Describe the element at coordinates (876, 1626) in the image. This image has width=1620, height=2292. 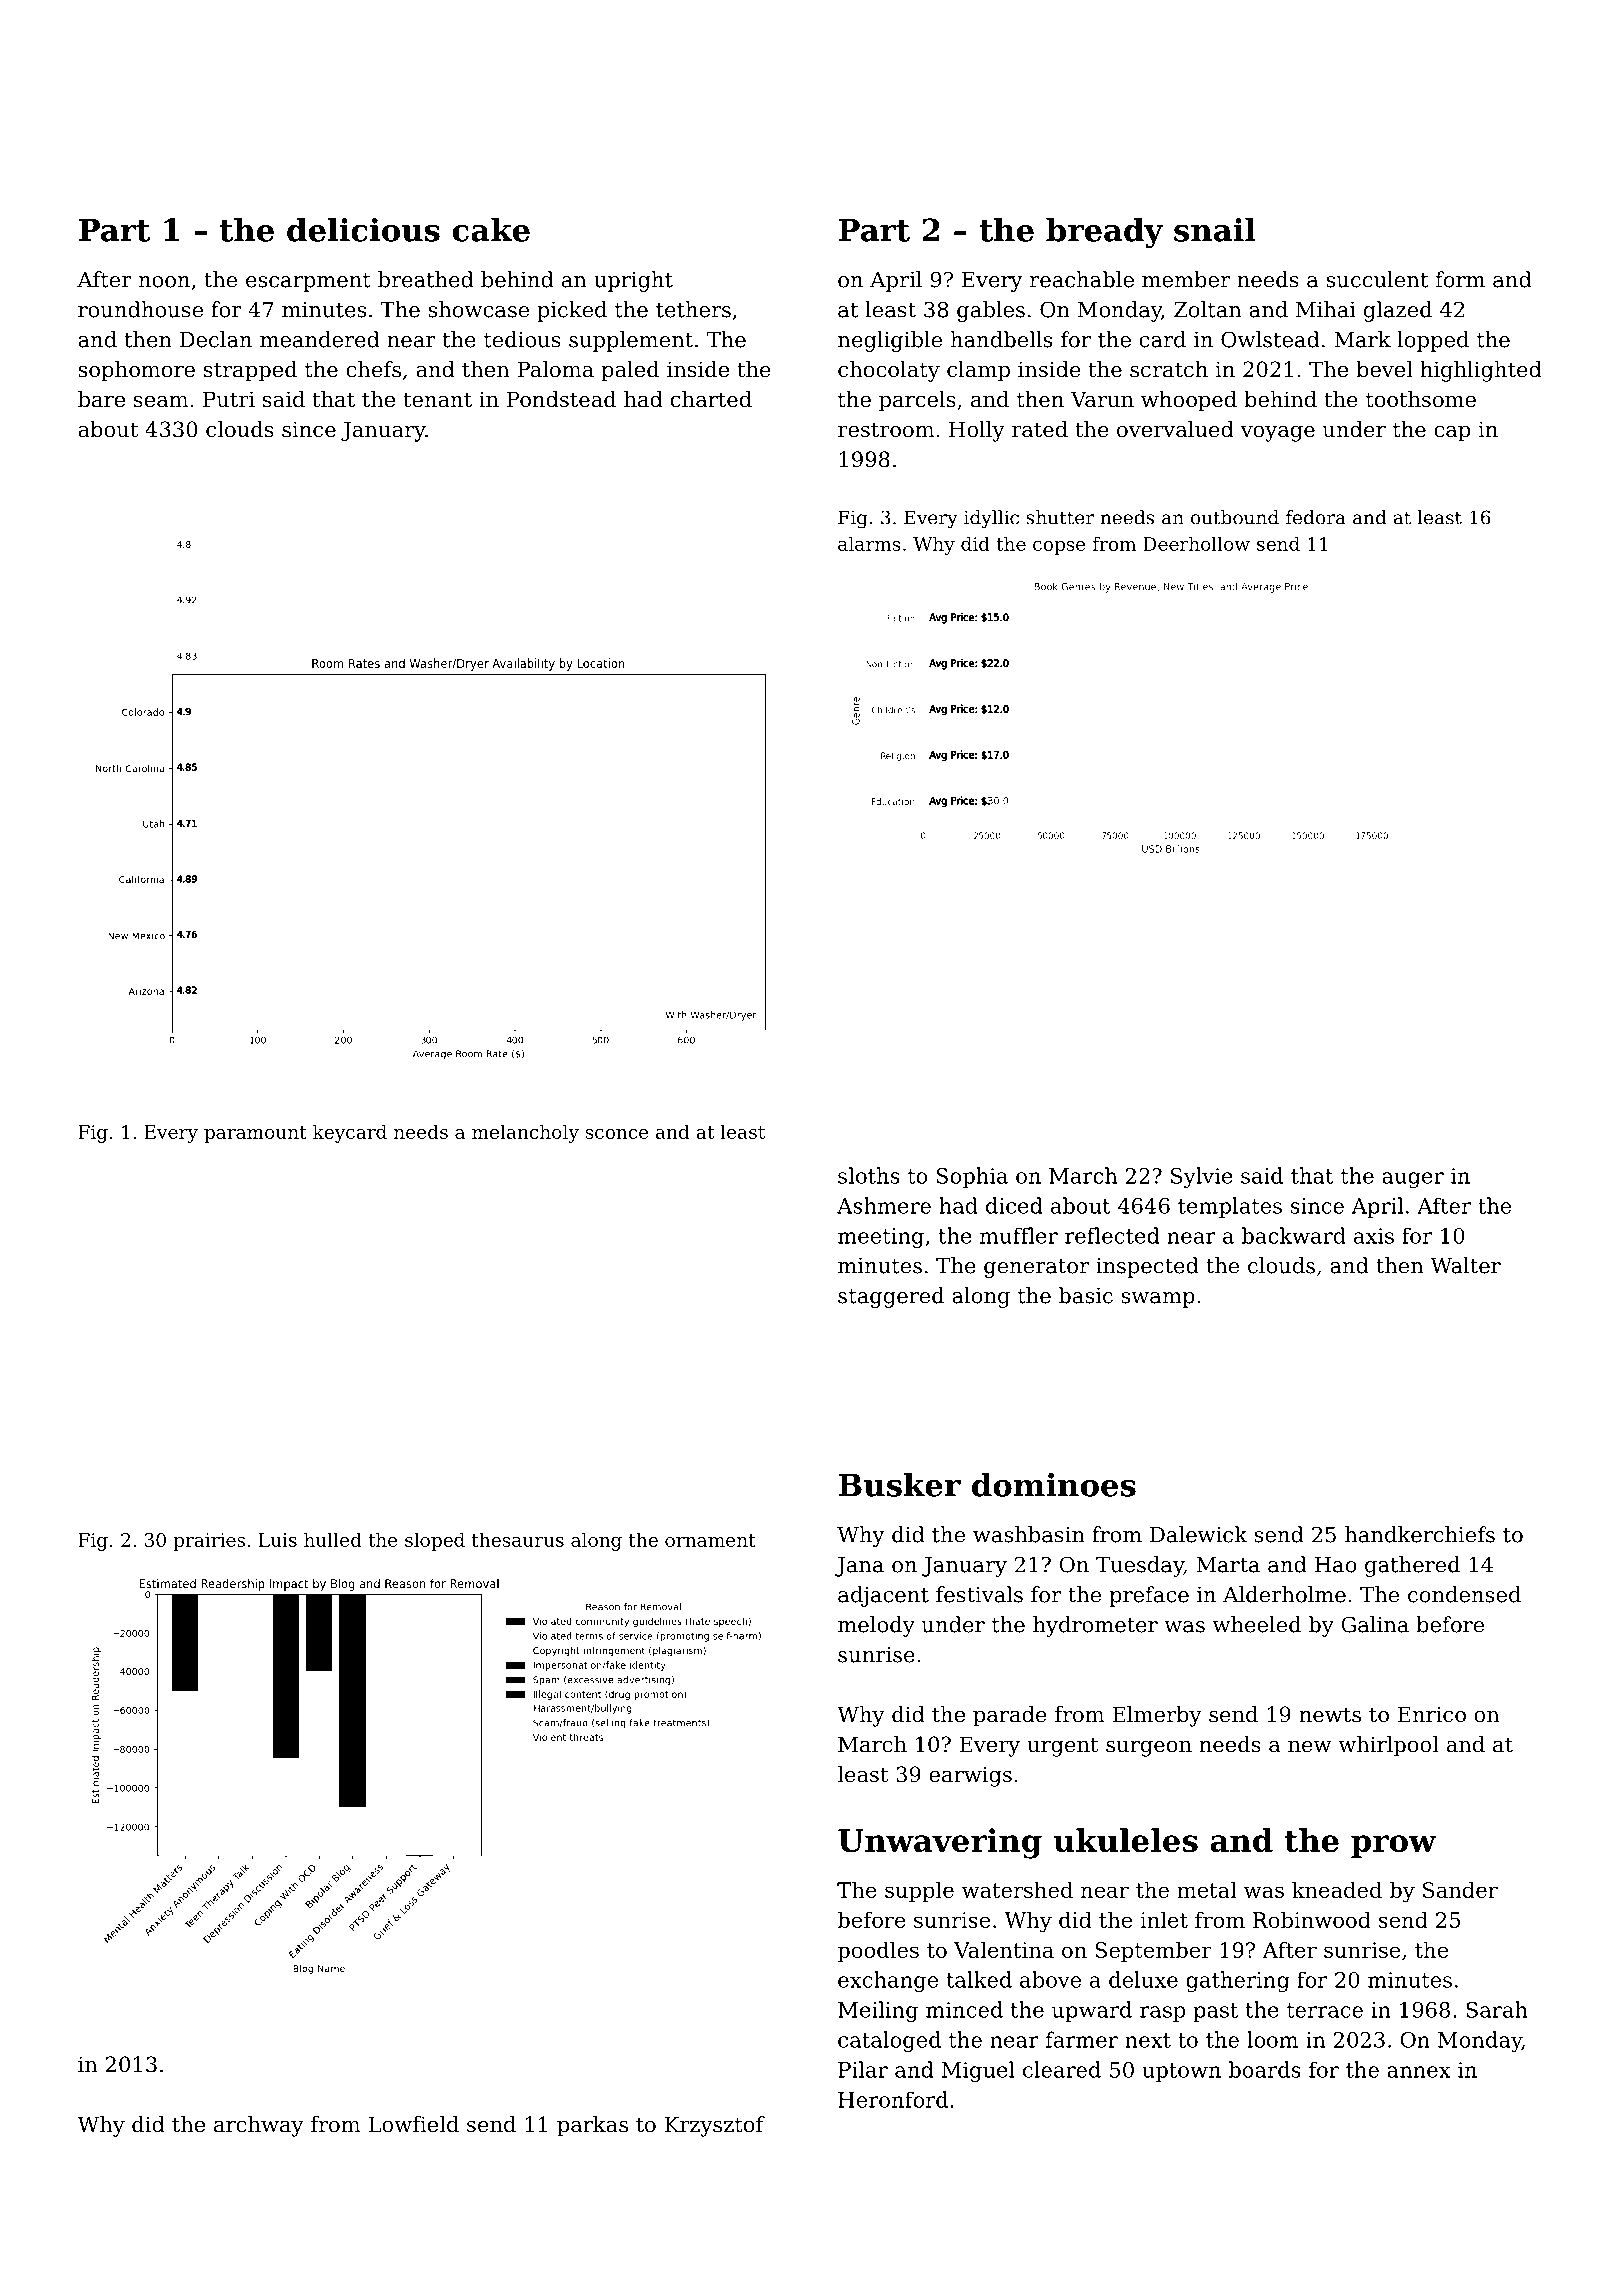
I see `melody` at that location.
